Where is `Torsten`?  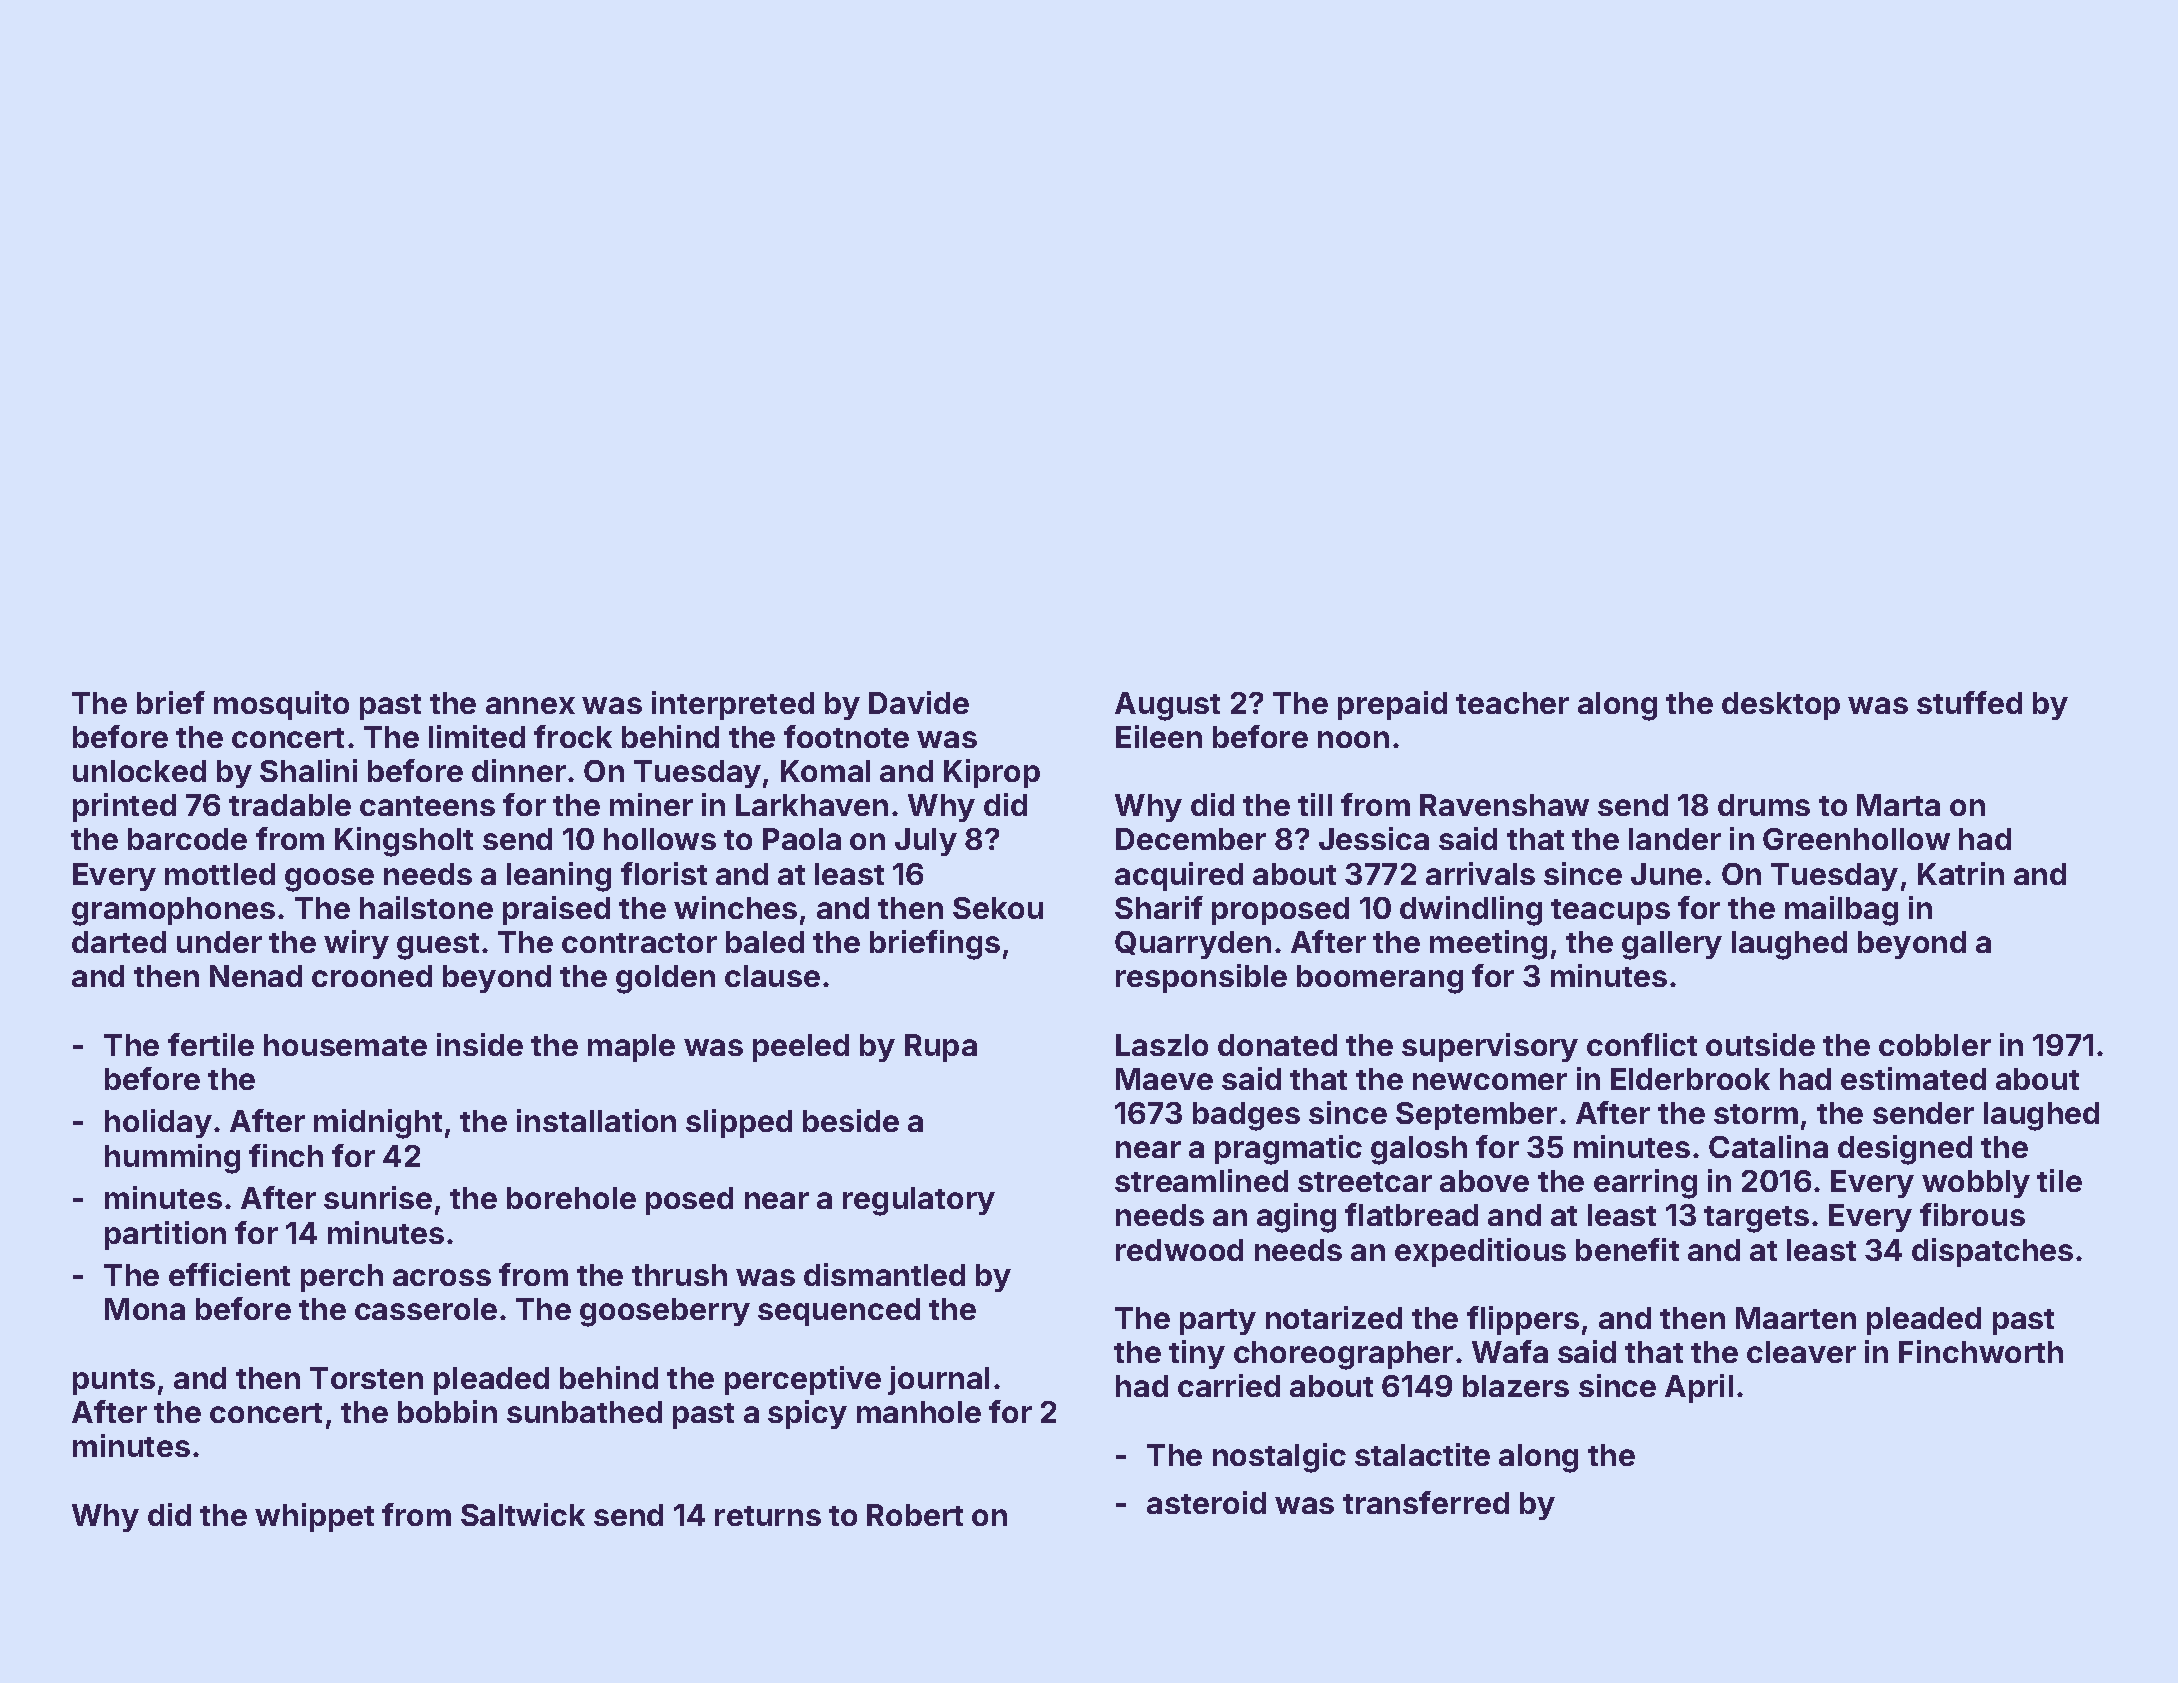
Torsten is located at coordinates (366, 1378).
